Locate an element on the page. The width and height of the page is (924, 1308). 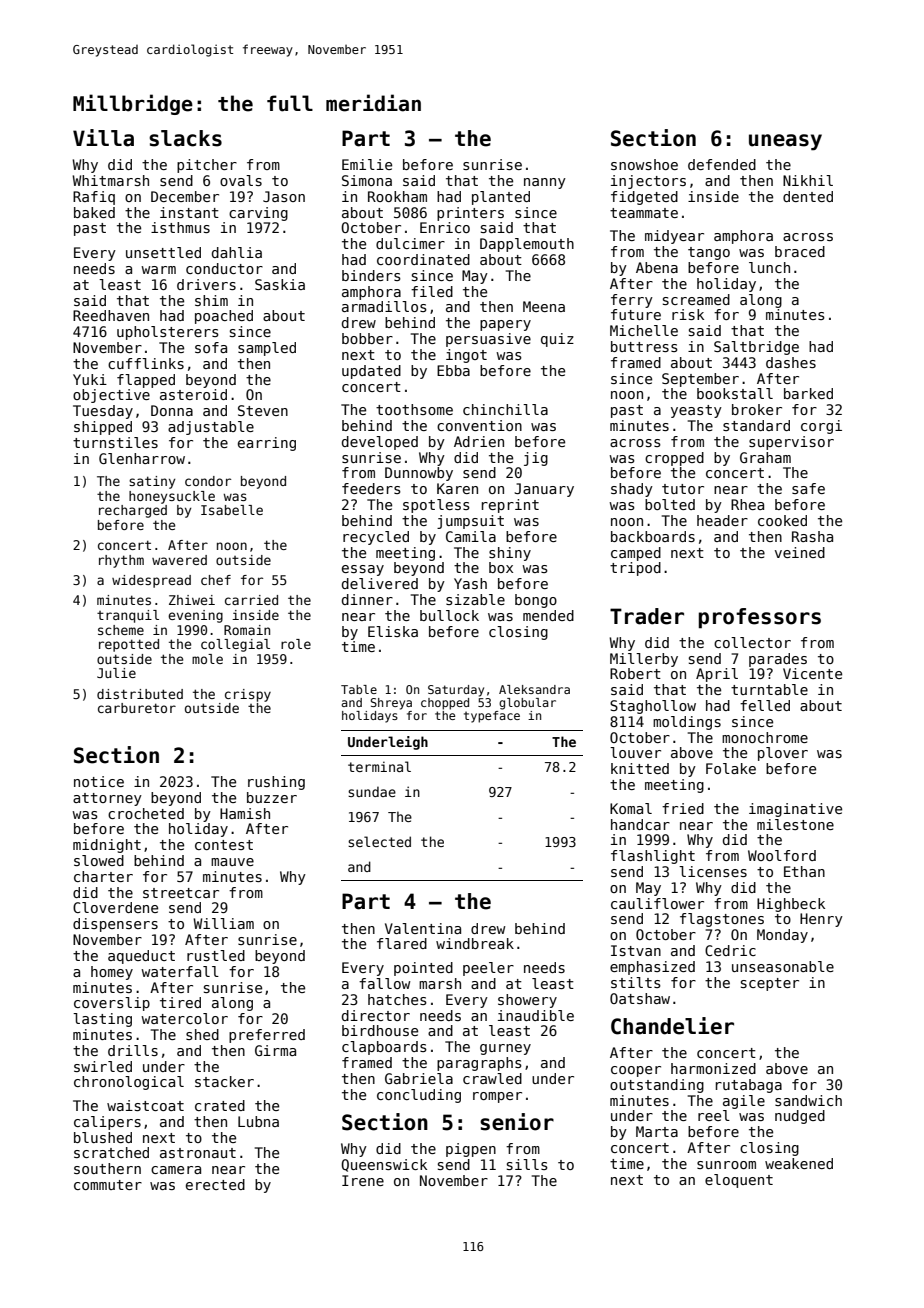
astronaut is located at coordinates (198, 1153).
